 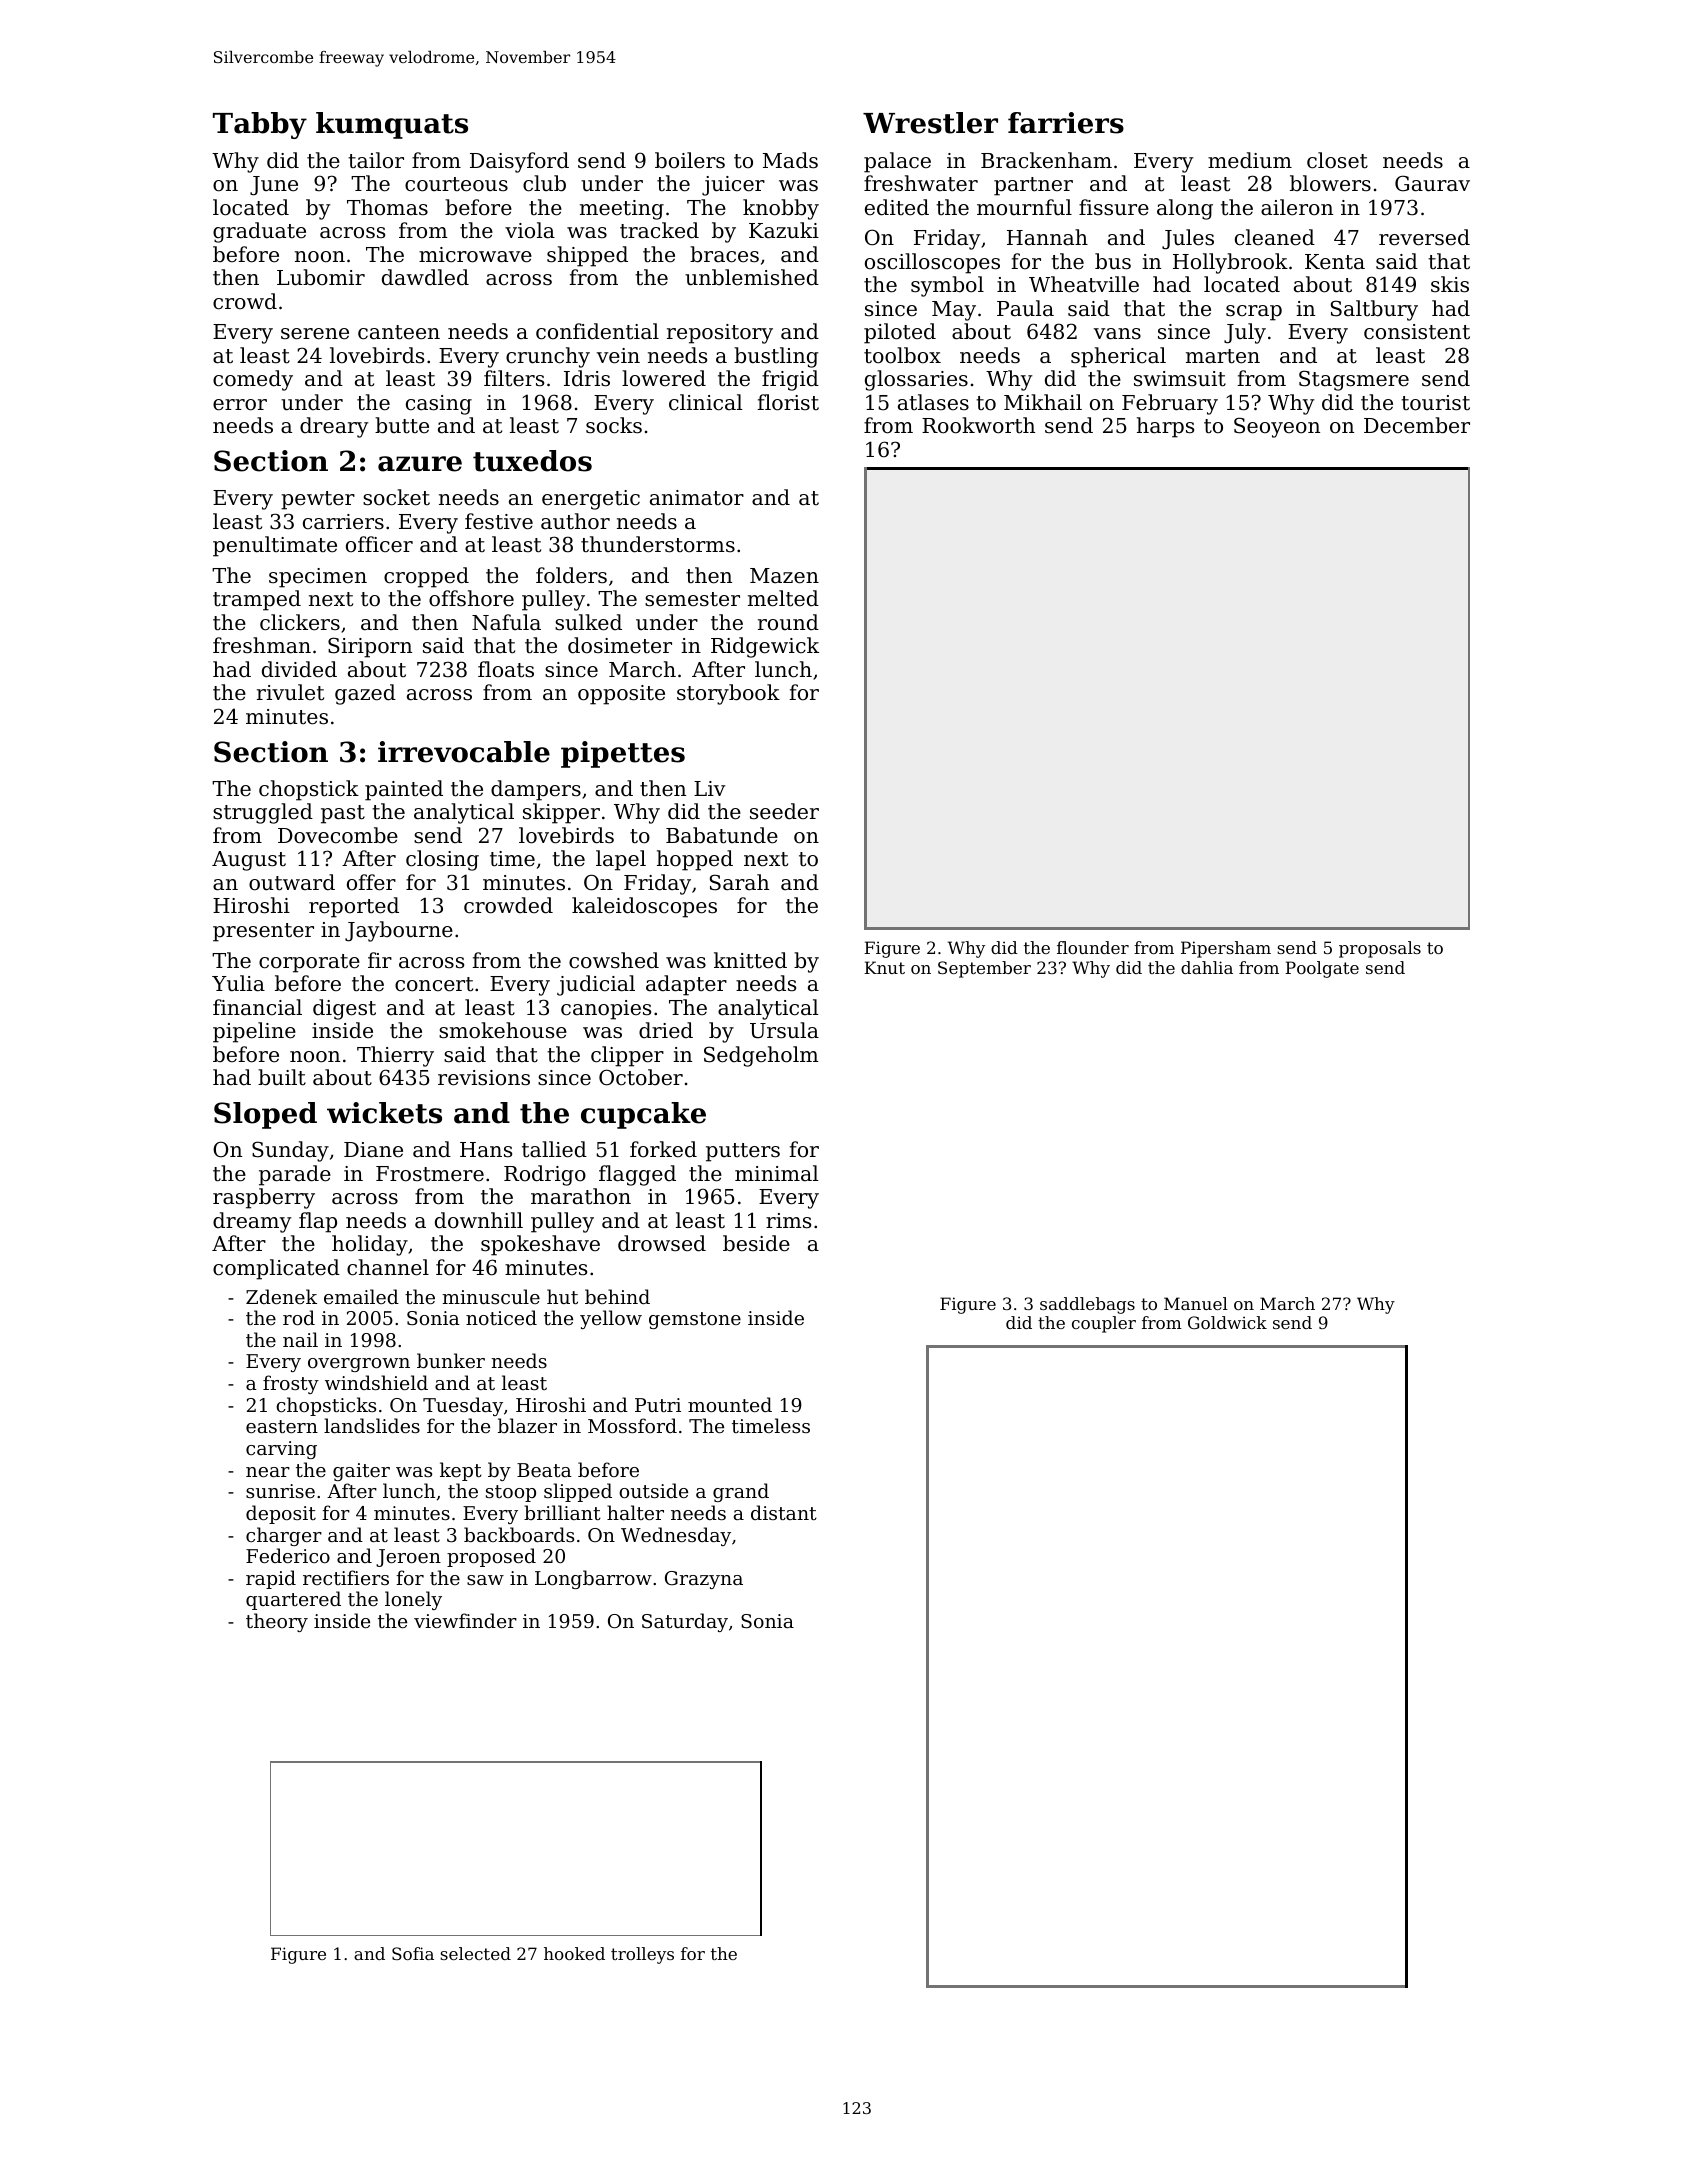 What do you see at coordinates (413, 1953) in the screenshot?
I see `Sofia` at bounding box center [413, 1953].
